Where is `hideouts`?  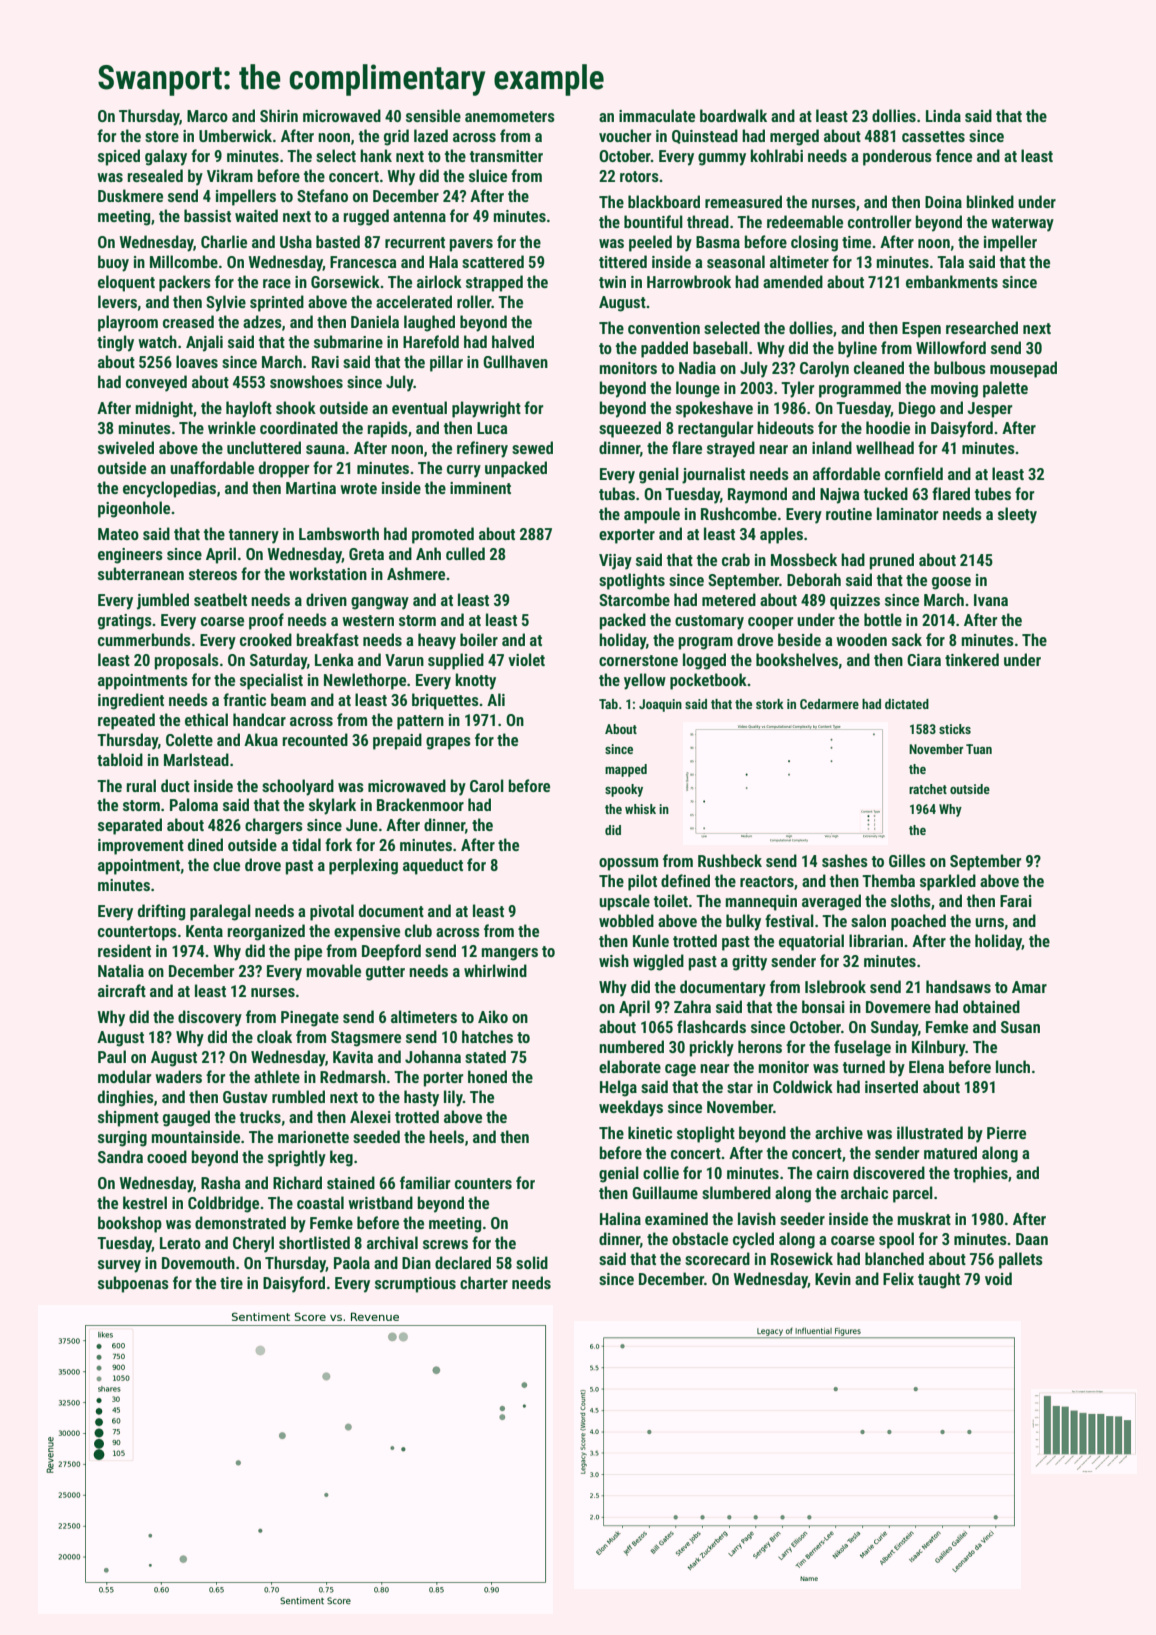 hideouts is located at coordinates (785, 427).
